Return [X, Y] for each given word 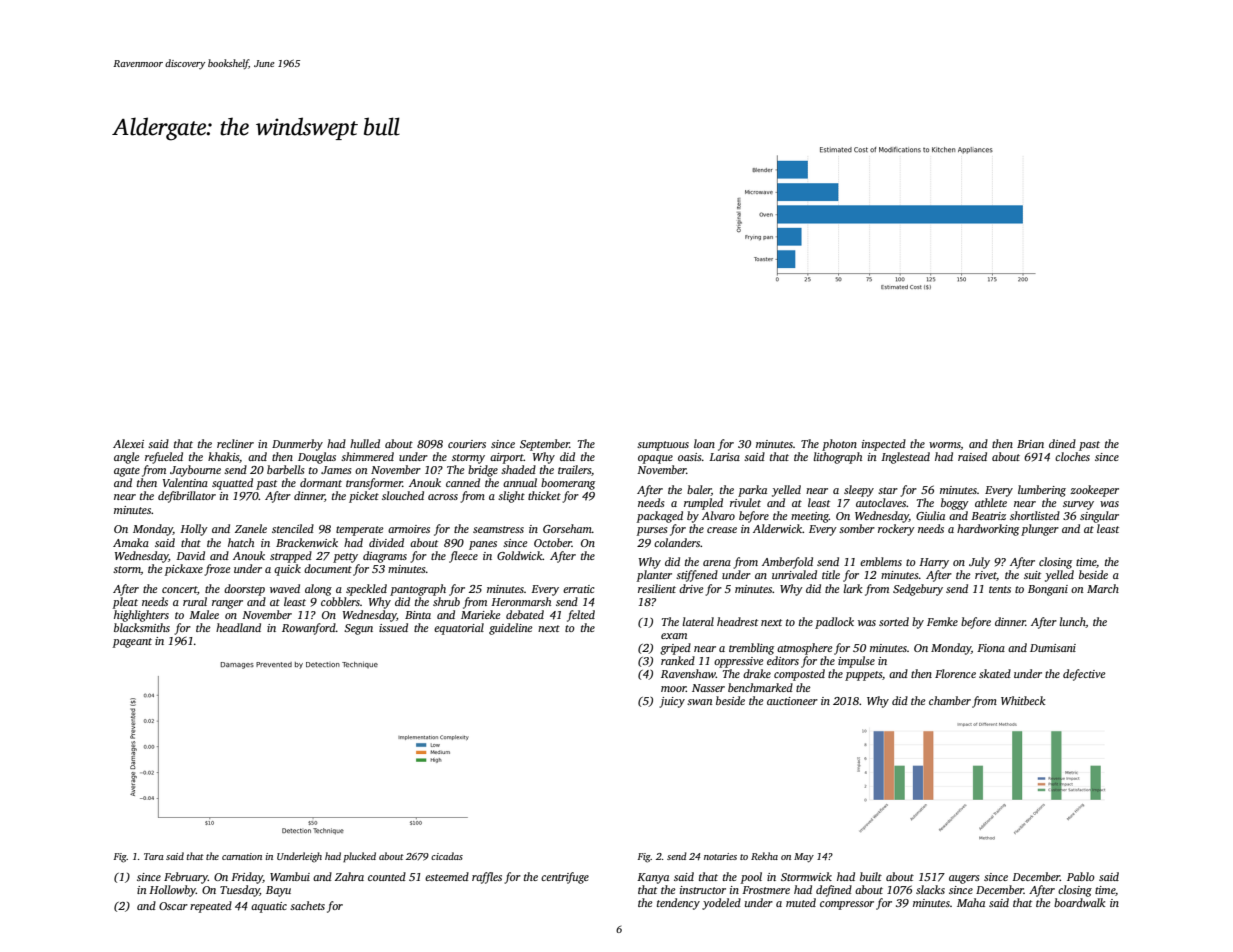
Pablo [1081, 876]
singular [1099, 517]
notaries [720, 856]
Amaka [131, 542]
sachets [307, 905]
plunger [1040, 530]
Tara [154, 856]
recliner [235, 443]
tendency [678, 904]
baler [699, 490]
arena [717, 563]
